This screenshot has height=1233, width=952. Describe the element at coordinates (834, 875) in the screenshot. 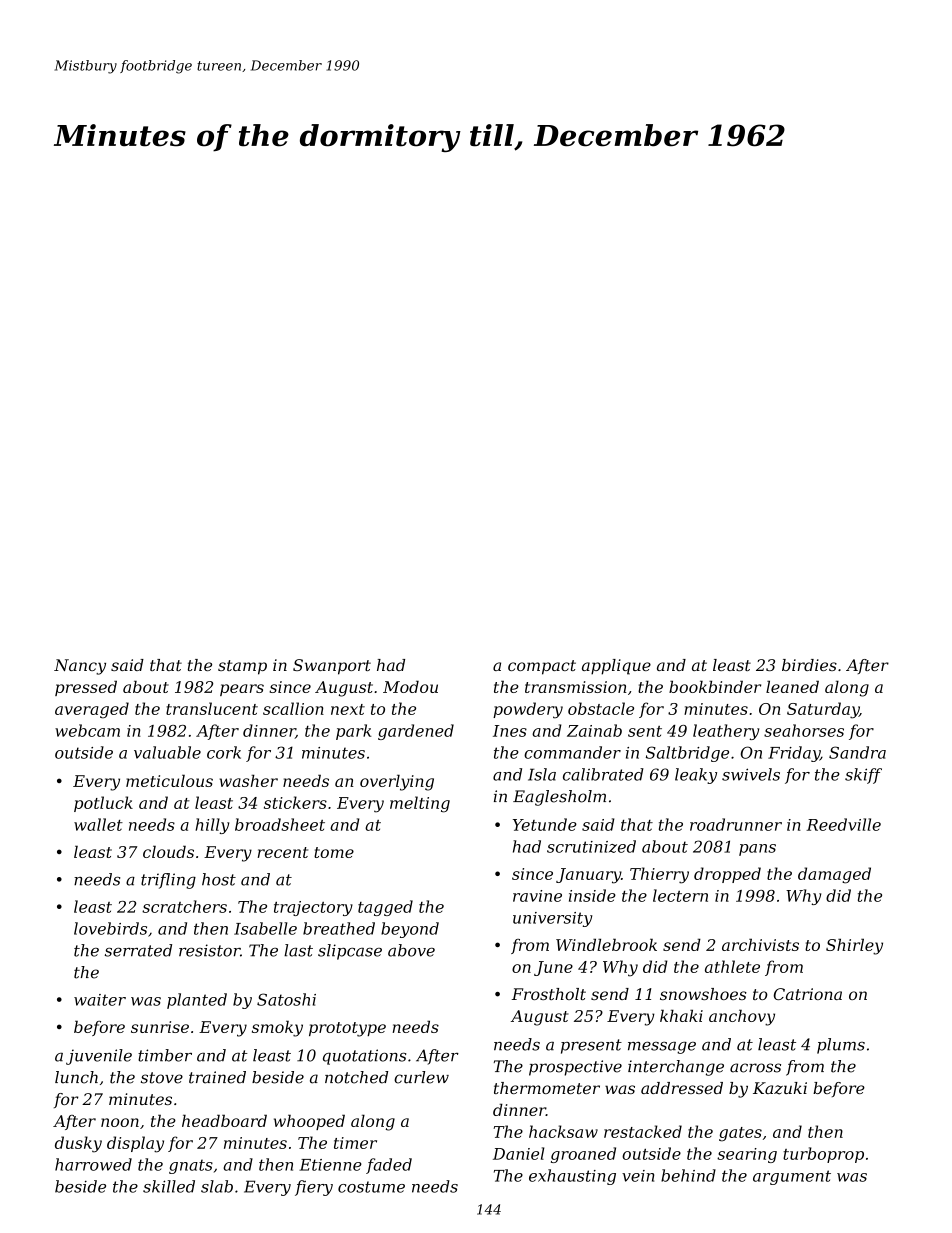

I see `damaged` at that location.
